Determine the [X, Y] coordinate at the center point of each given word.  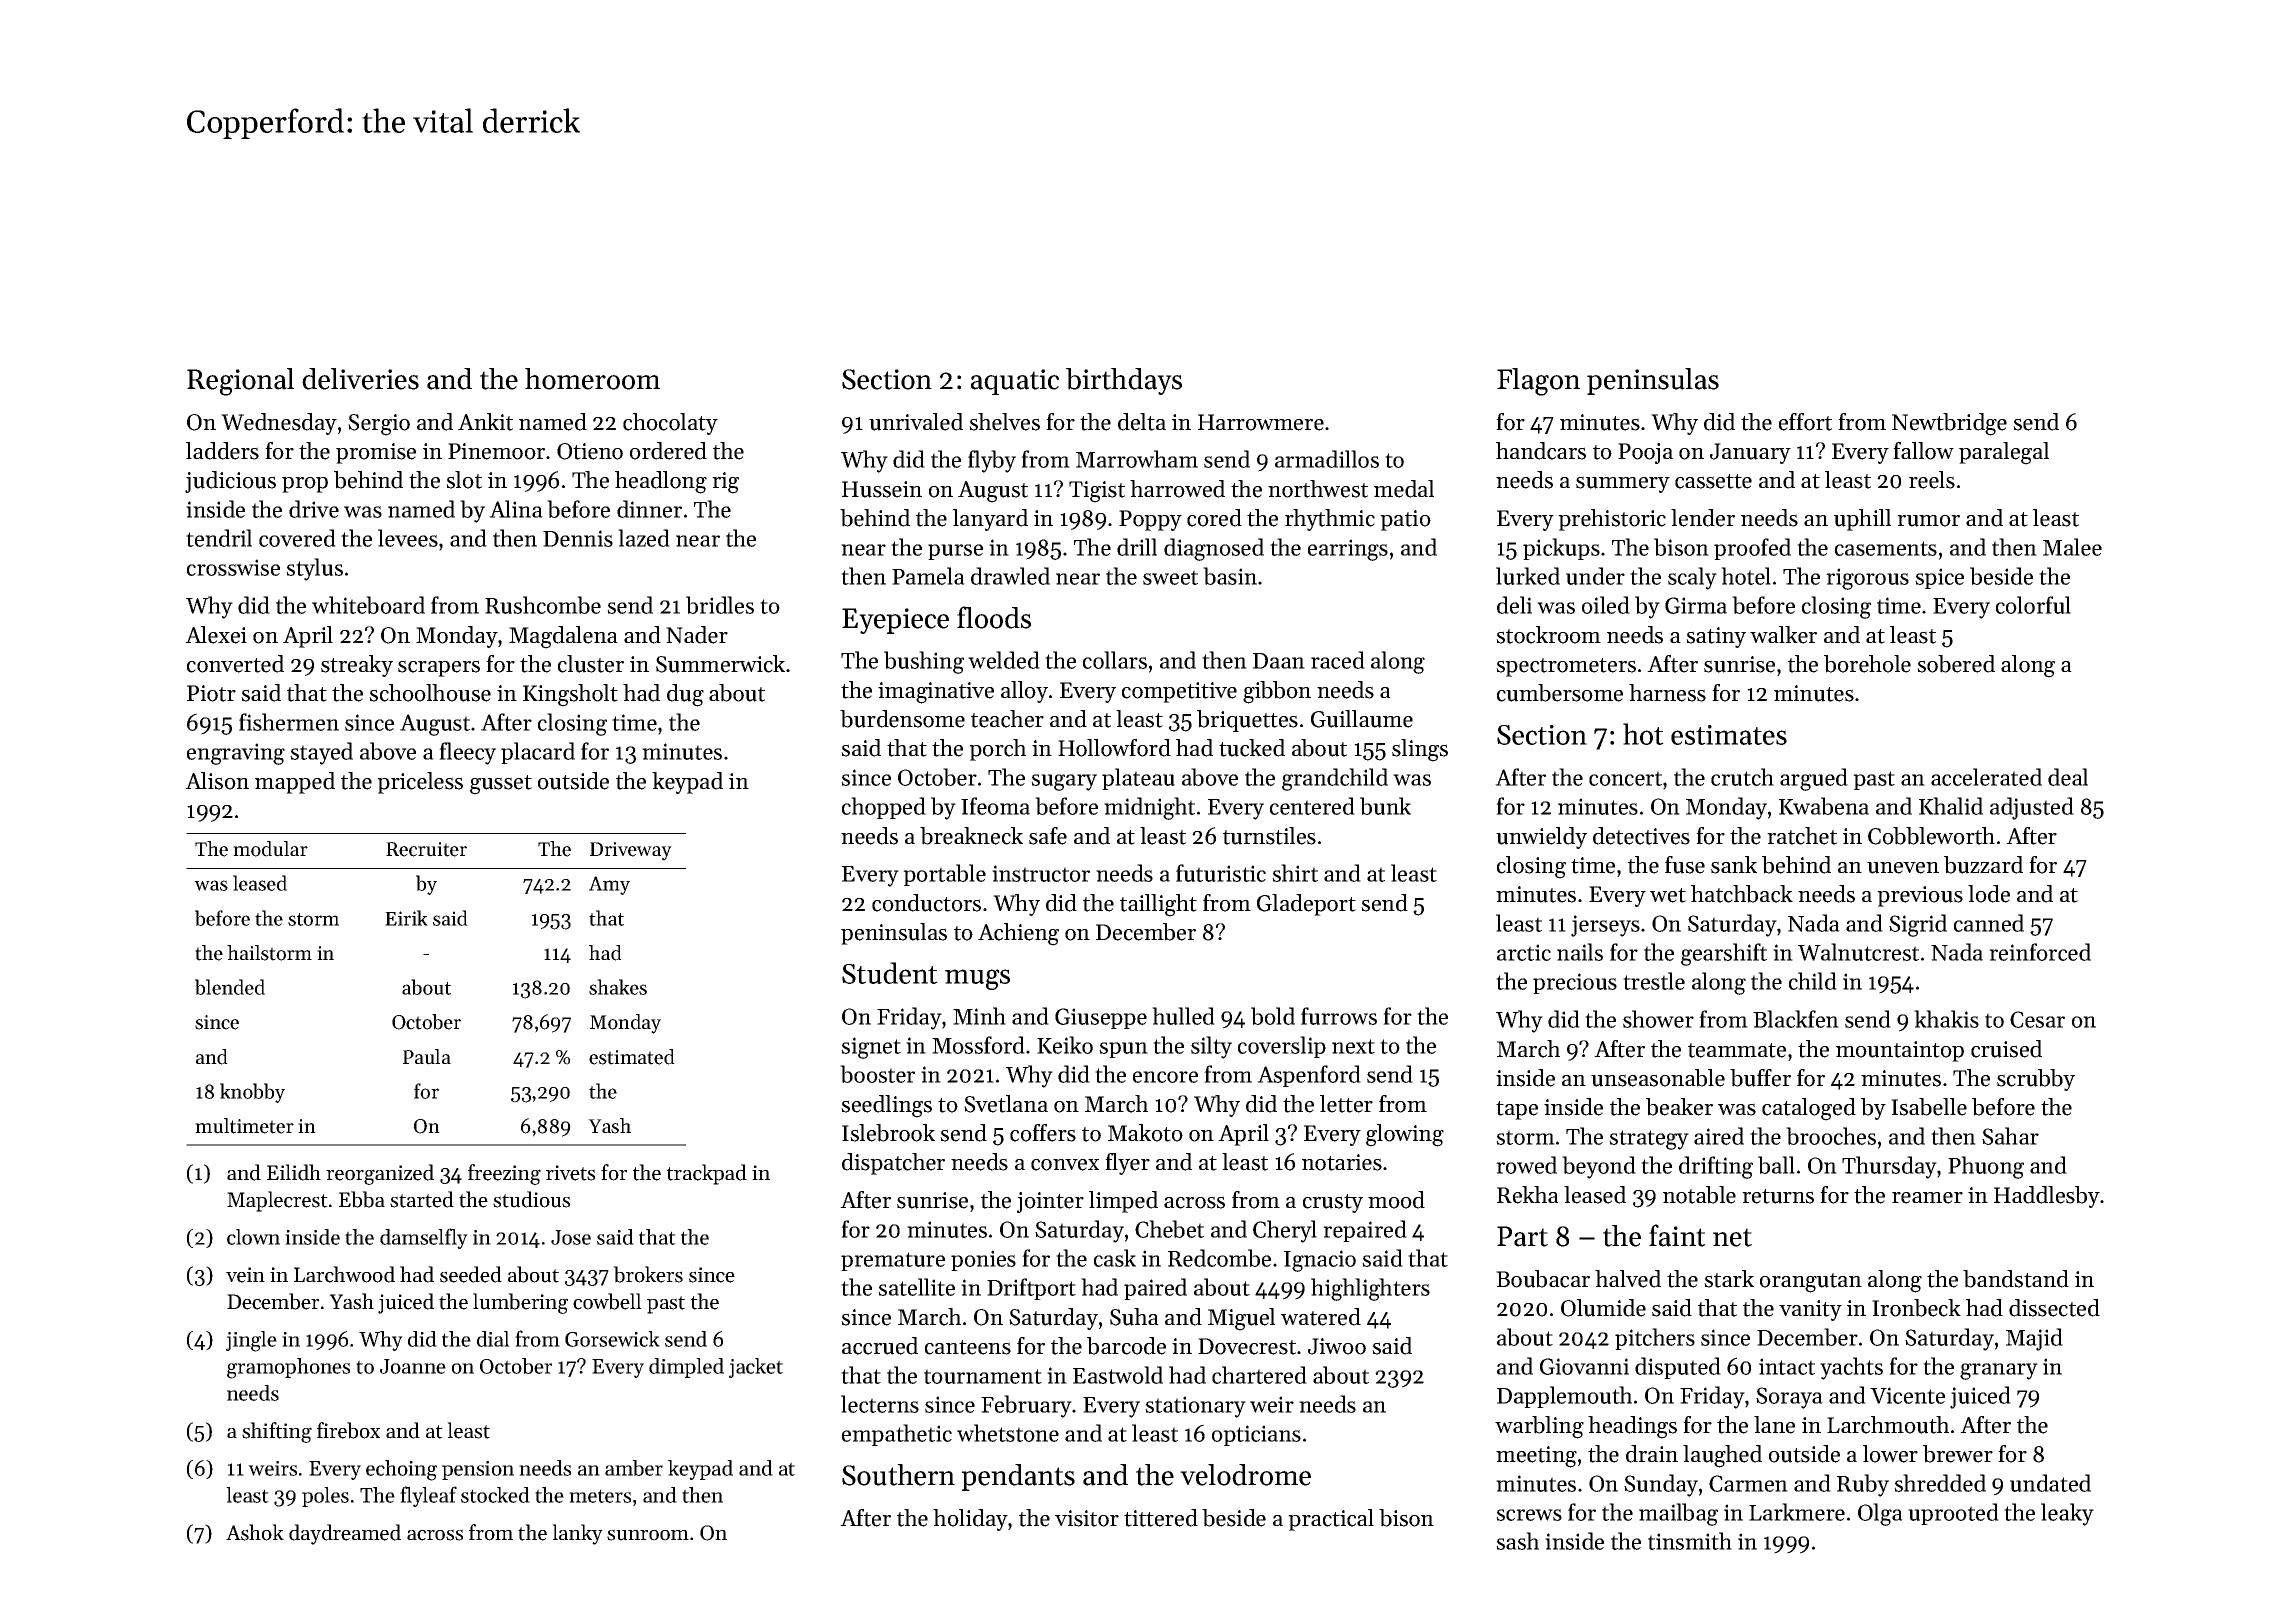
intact [1787, 1366]
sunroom [648, 1535]
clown [253, 1237]
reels [1932, 480]
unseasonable [1658, 1078]
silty [1211, 1047]
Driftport [1031, 1289]
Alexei [216, 635]
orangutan [1811, 1283]
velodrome [1245, 1475]
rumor [1928, 521]
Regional [240, 382]
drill [1137, 547]
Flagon [1538, 382]
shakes [618, 987]
